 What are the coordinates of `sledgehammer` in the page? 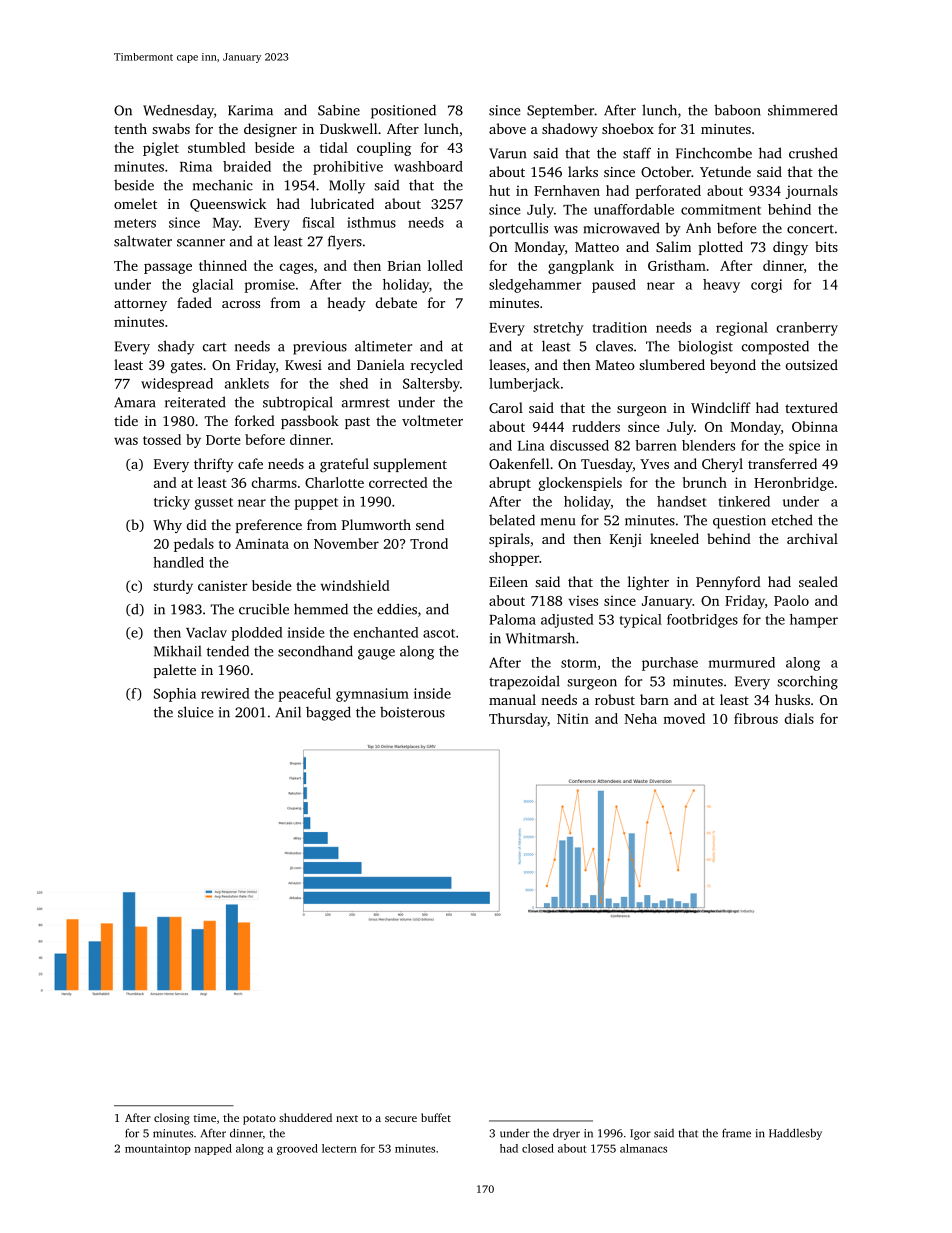 It's located at (535, 286).
